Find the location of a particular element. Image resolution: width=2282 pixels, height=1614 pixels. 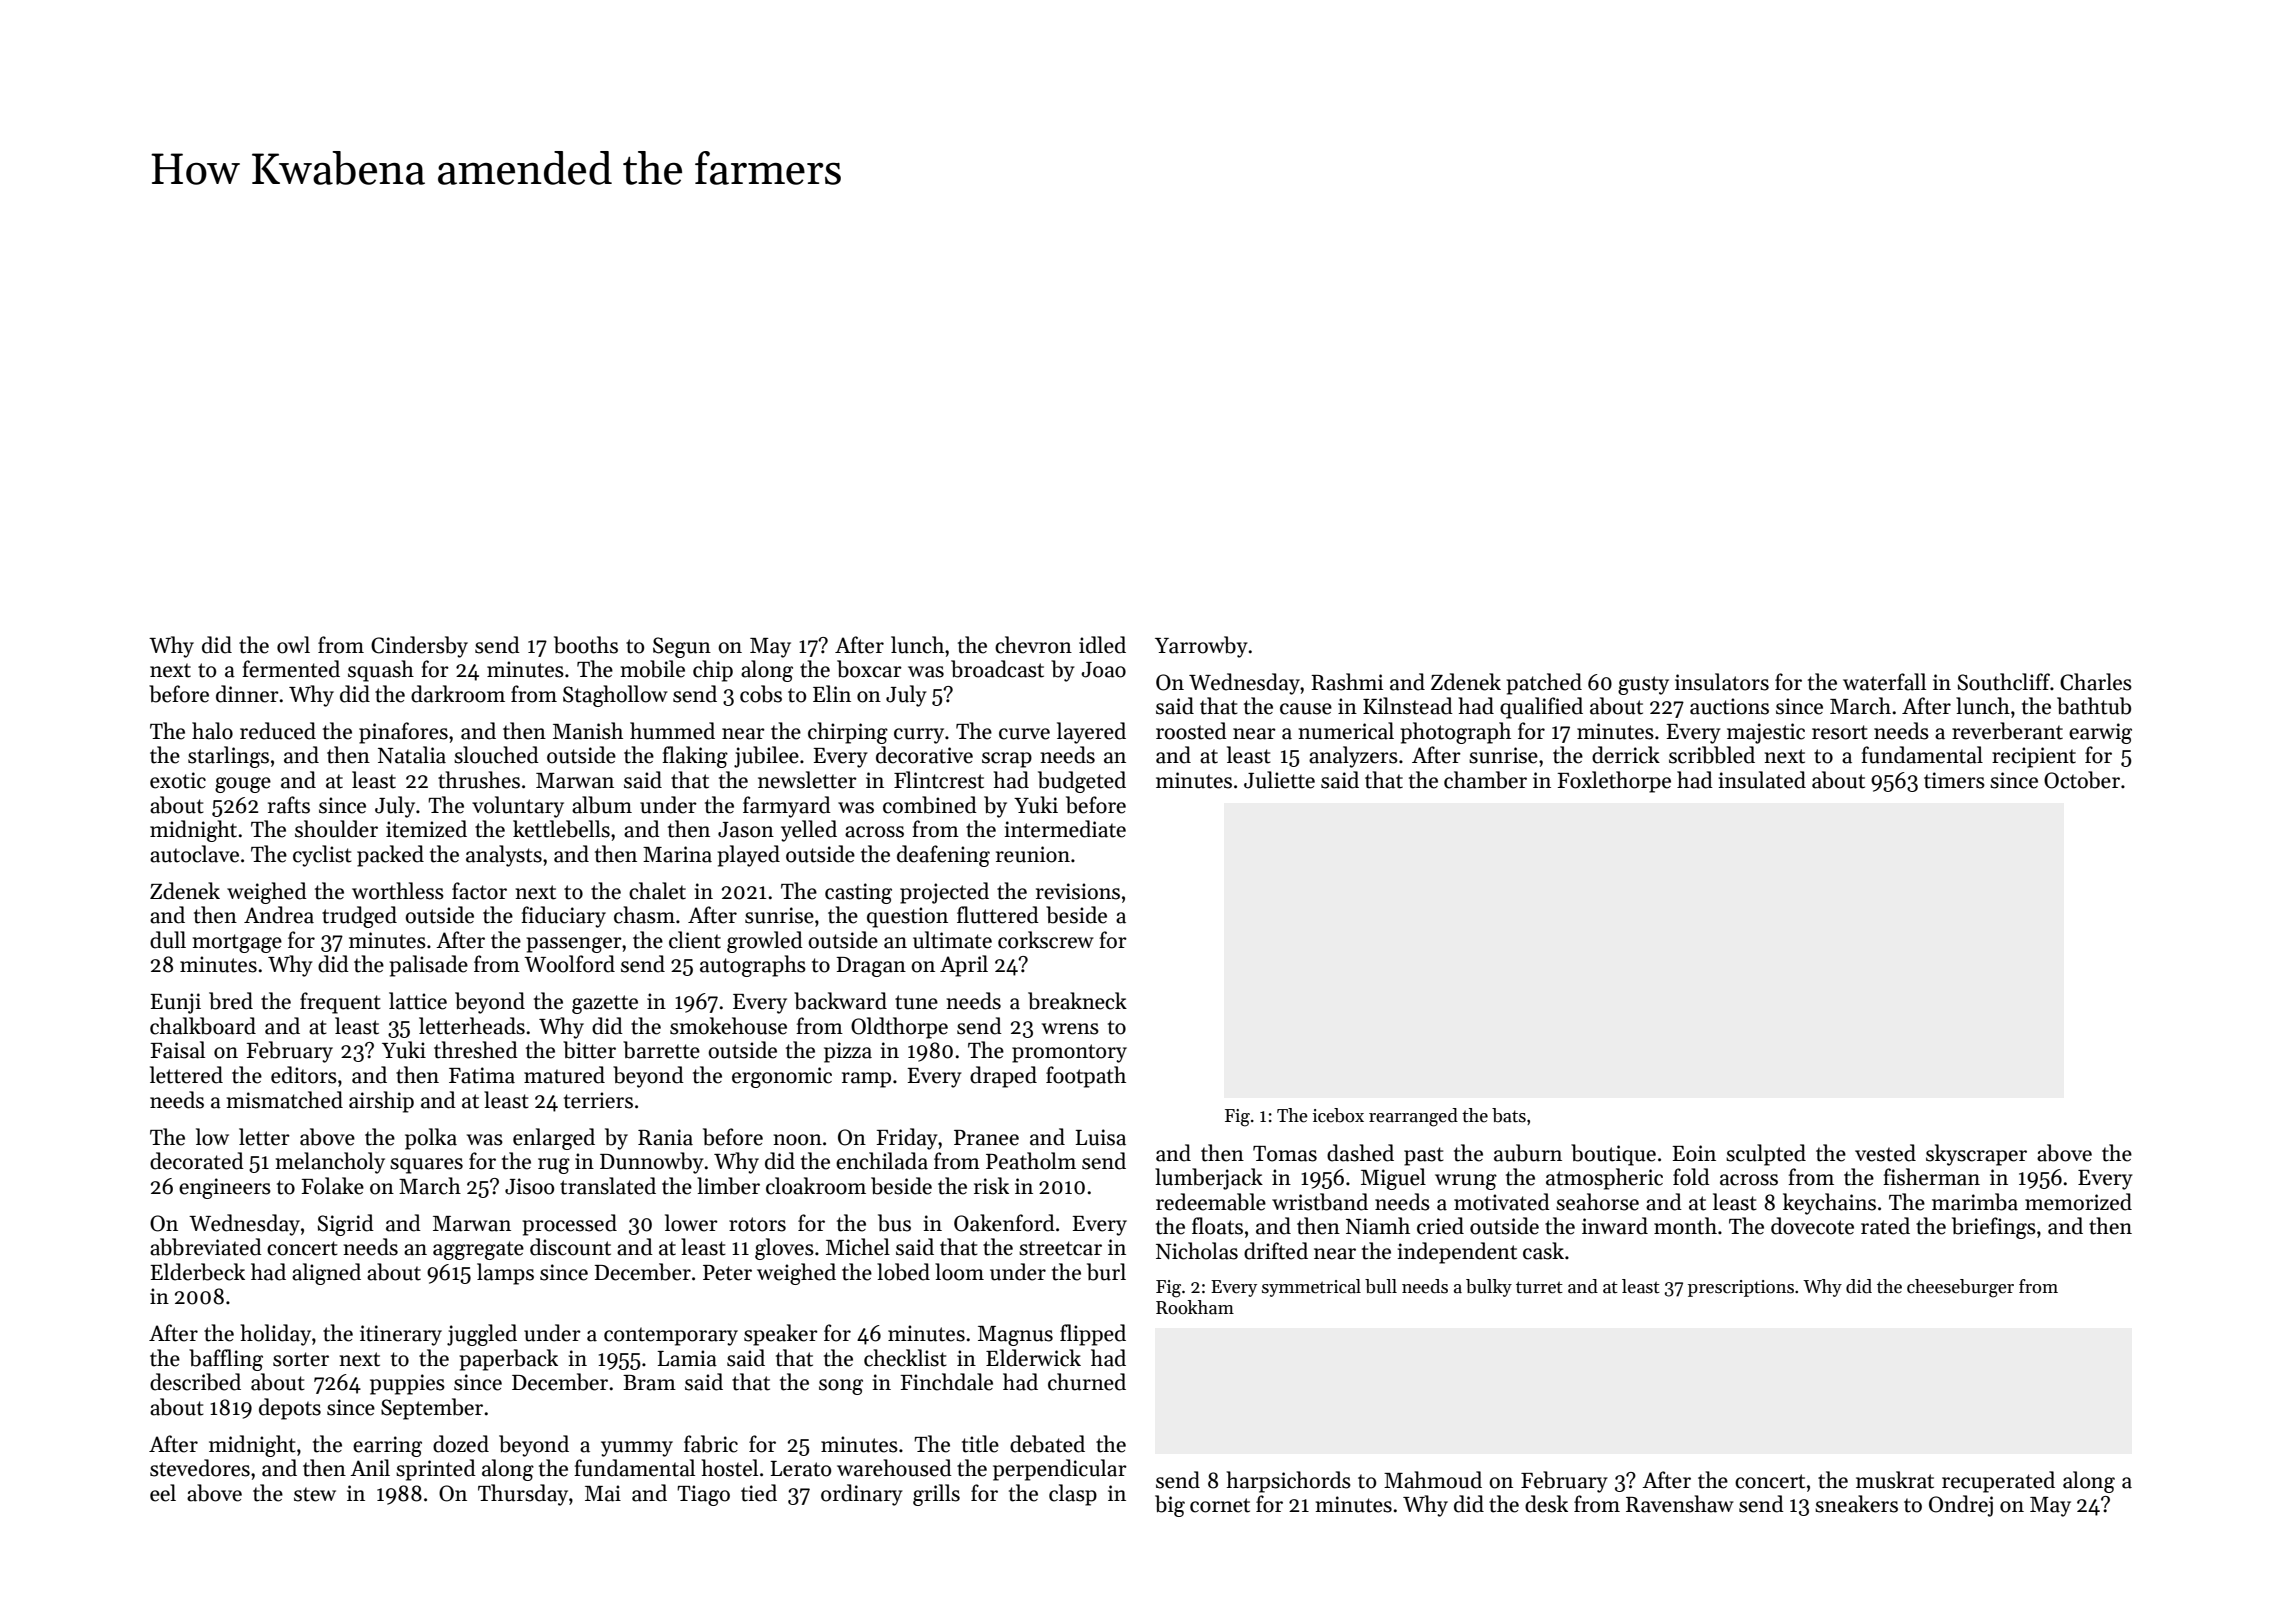

Friday is located at coordinates (907, 1139).
